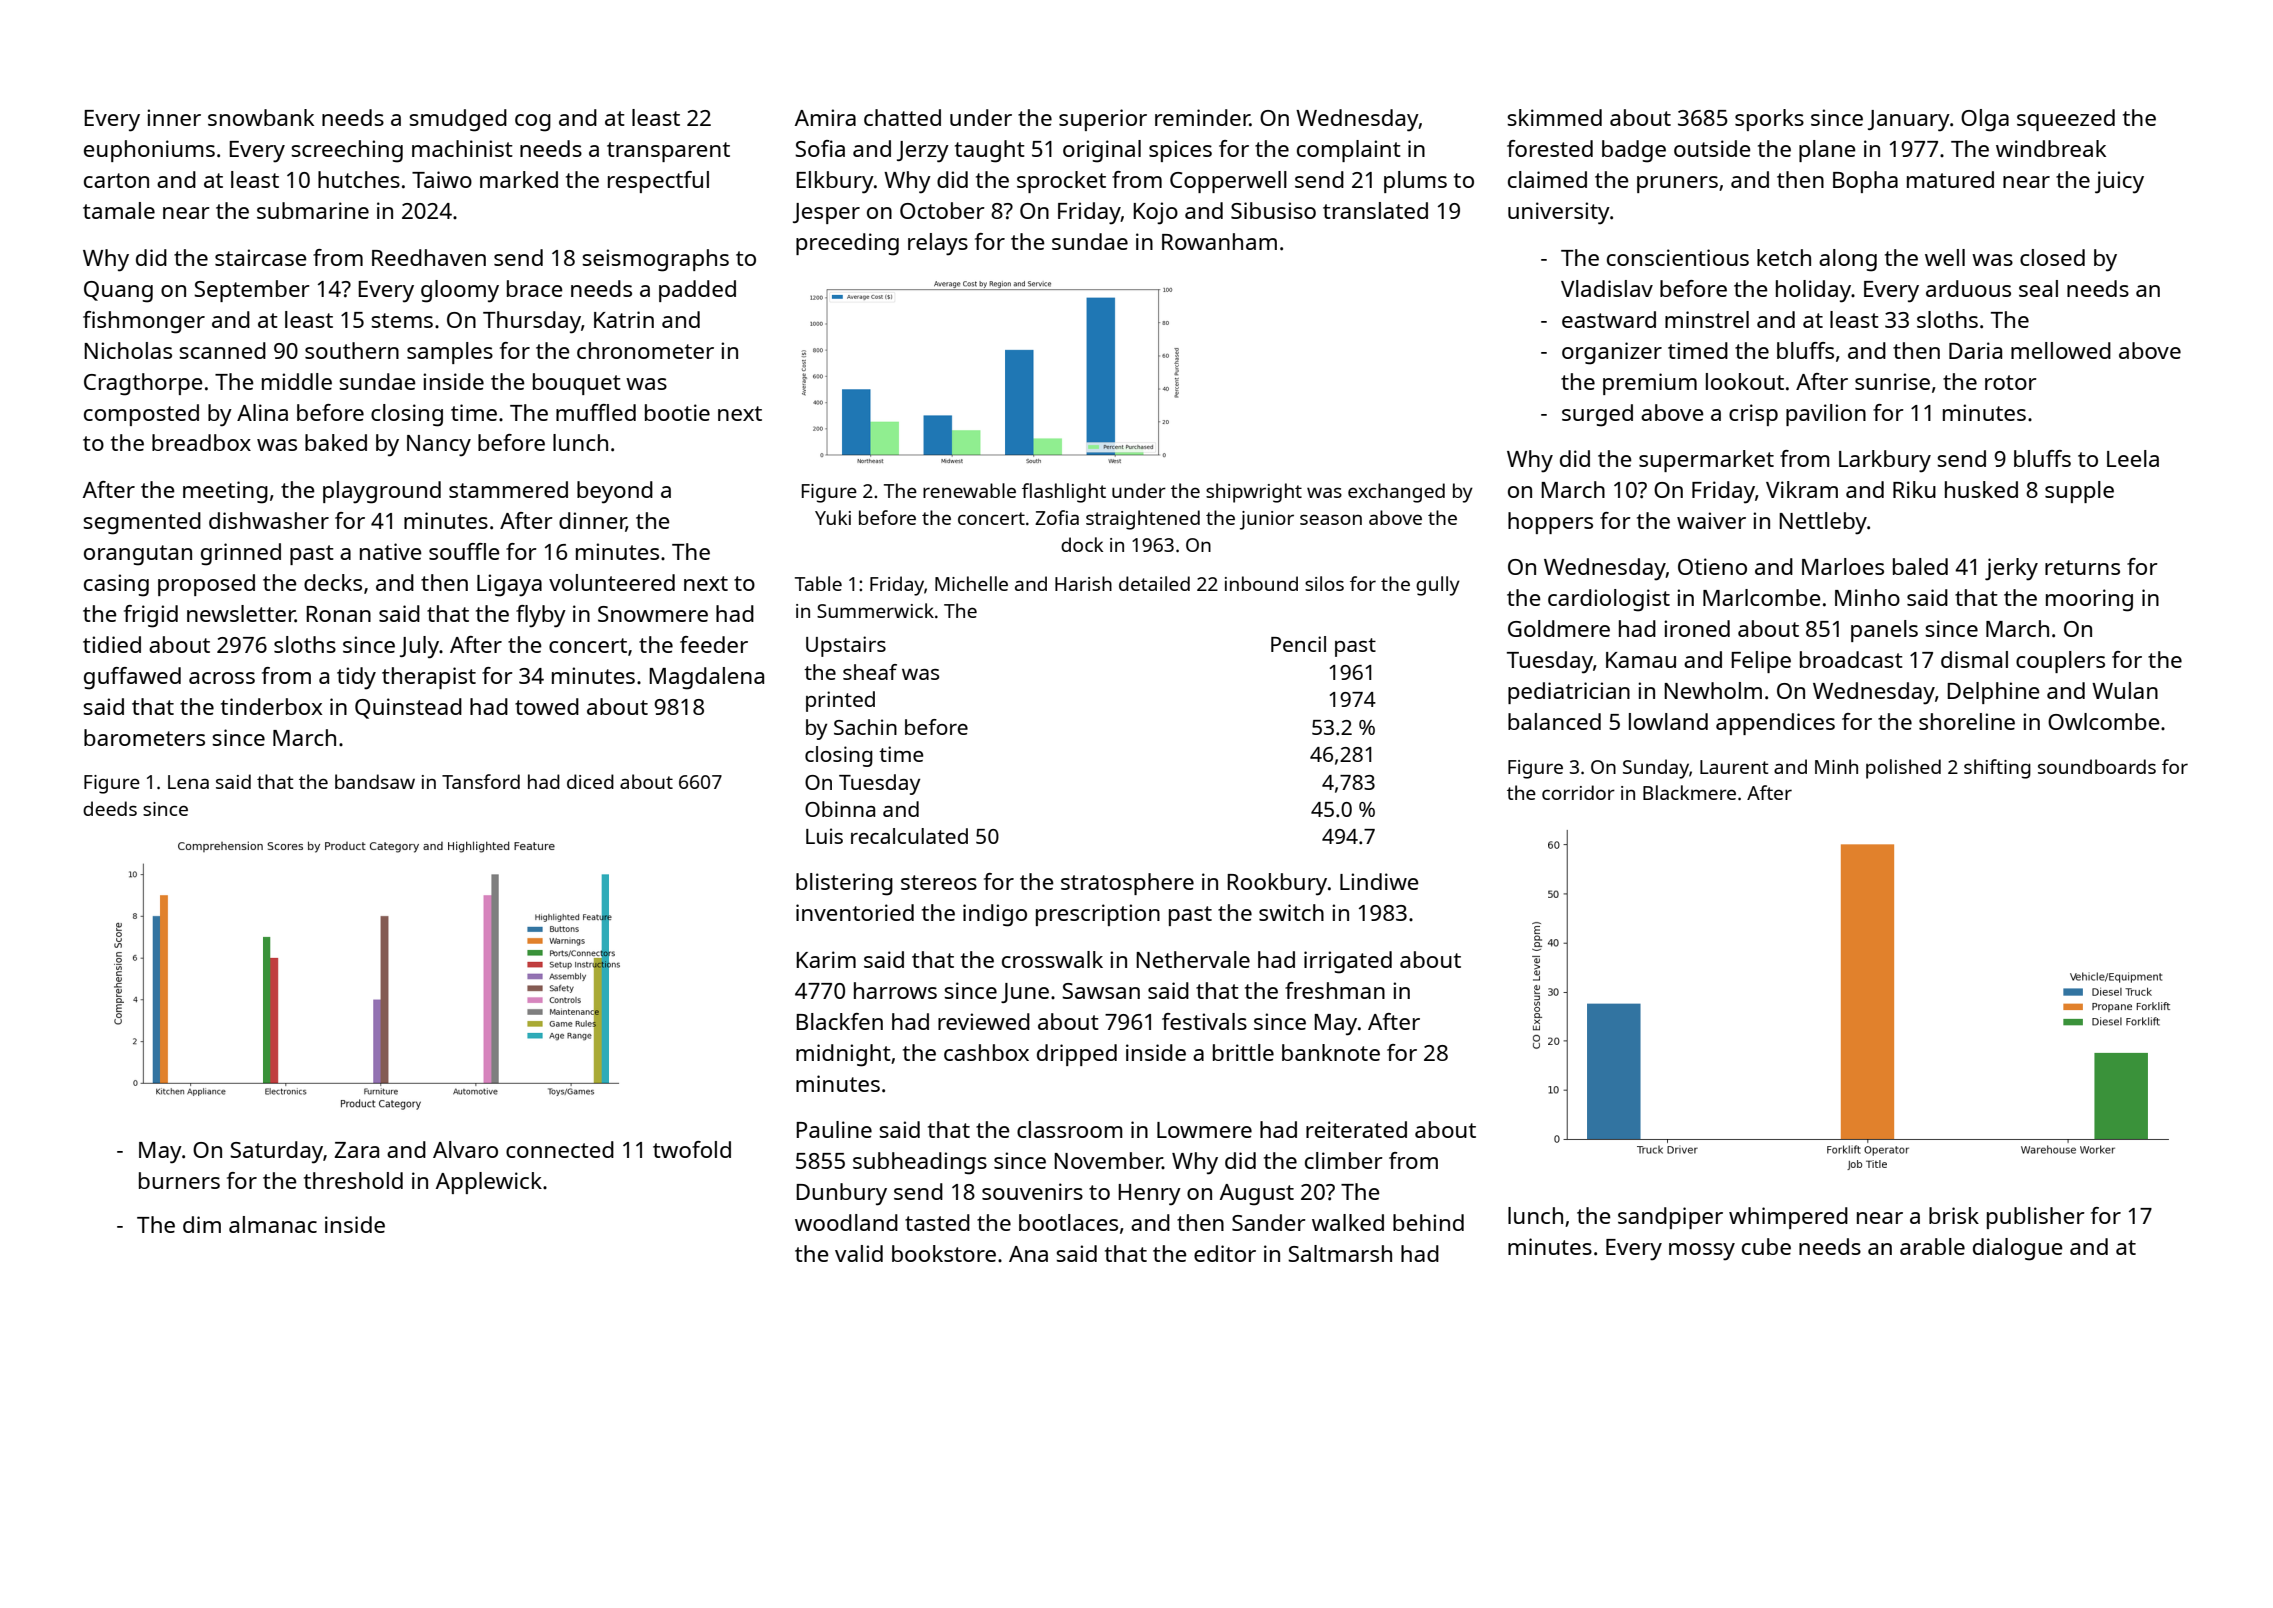 Image resolution: width=2273 pixels, height=1608 pixels. I want to click on towed, so click(547, 706).
